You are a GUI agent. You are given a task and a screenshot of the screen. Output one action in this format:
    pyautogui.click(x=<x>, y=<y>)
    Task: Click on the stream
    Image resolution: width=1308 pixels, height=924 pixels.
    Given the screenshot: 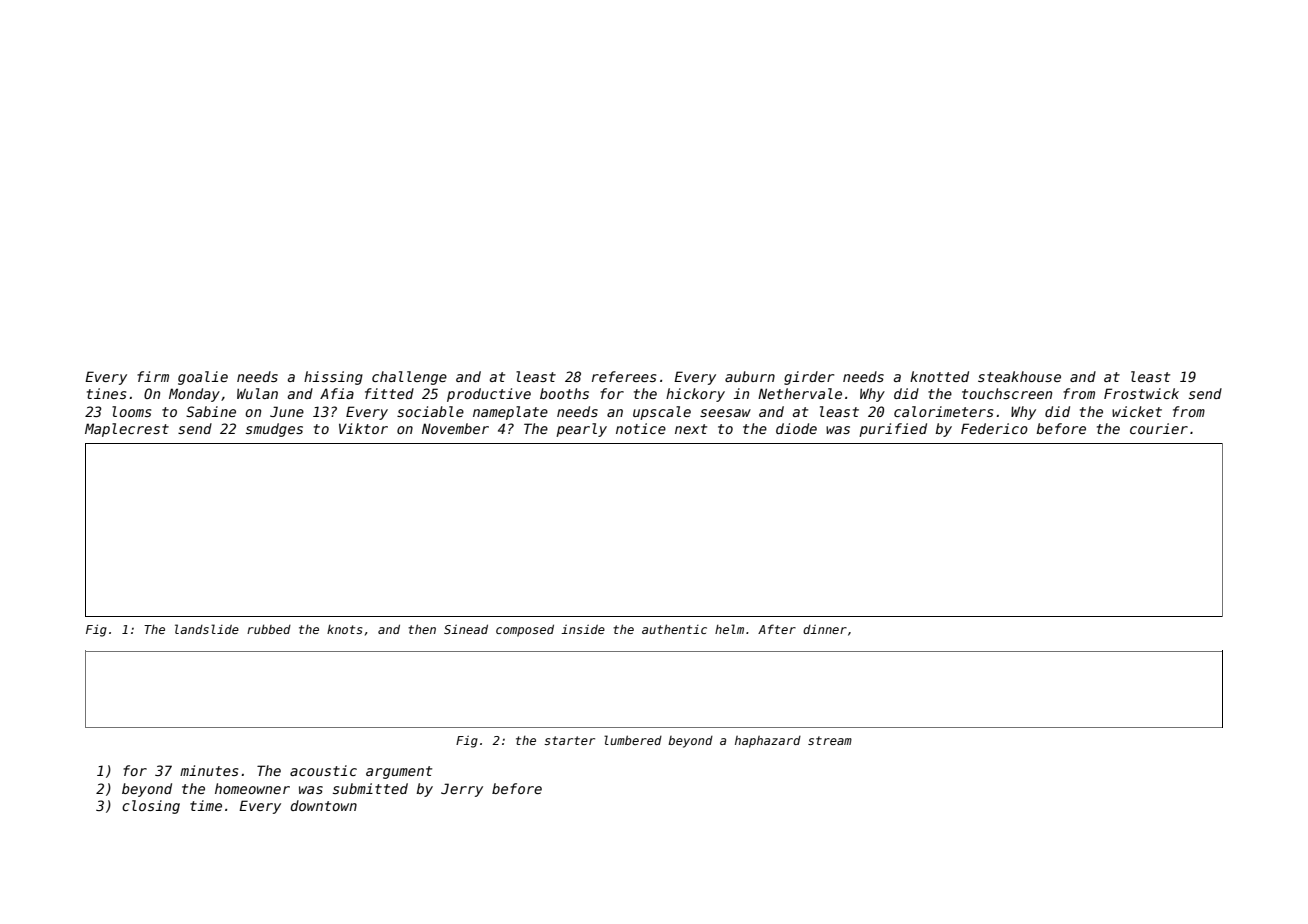 What is the action you would take?
    pyautogui.click(x=830, y=740)
